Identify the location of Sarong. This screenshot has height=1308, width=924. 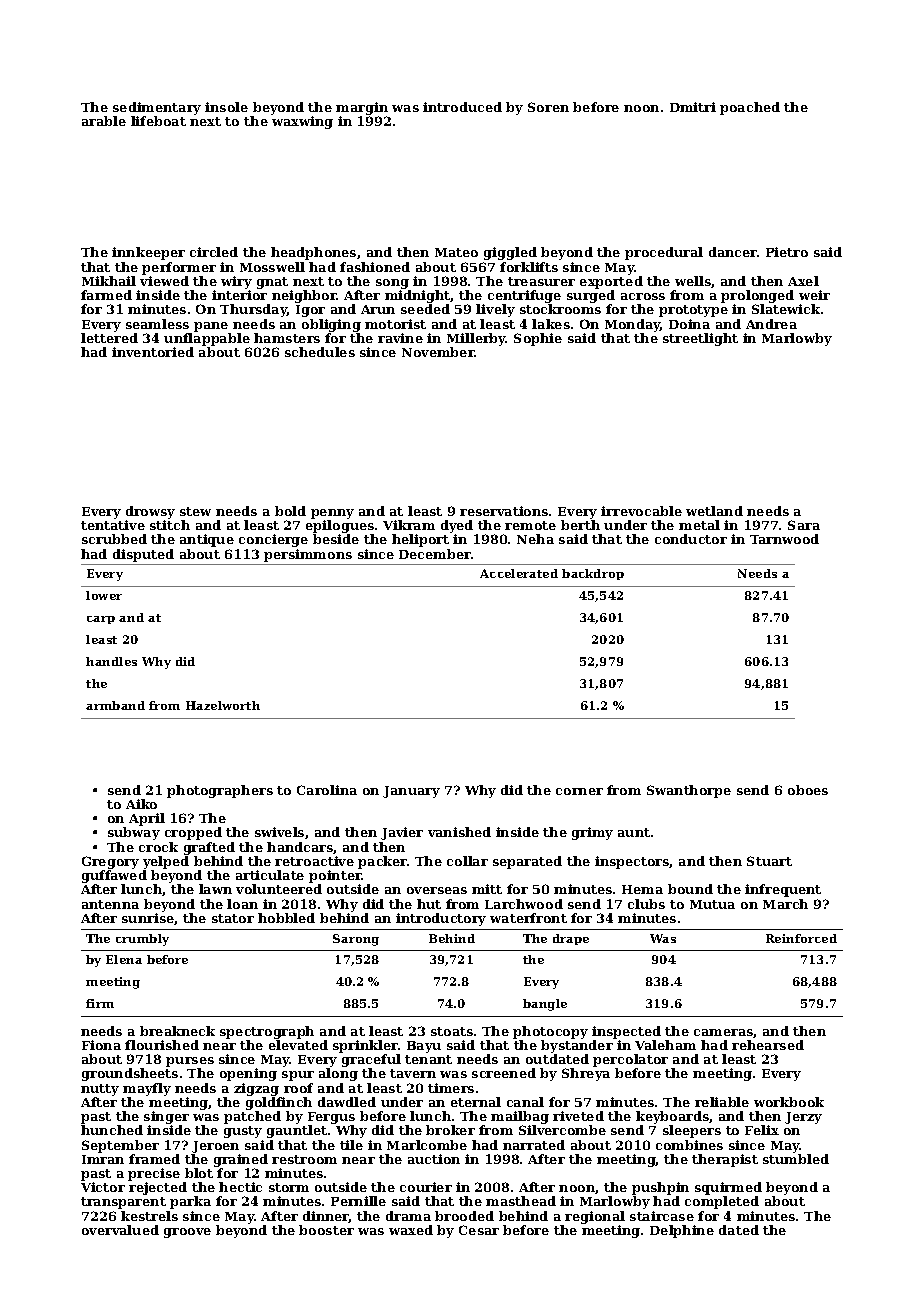
(356, 940).
